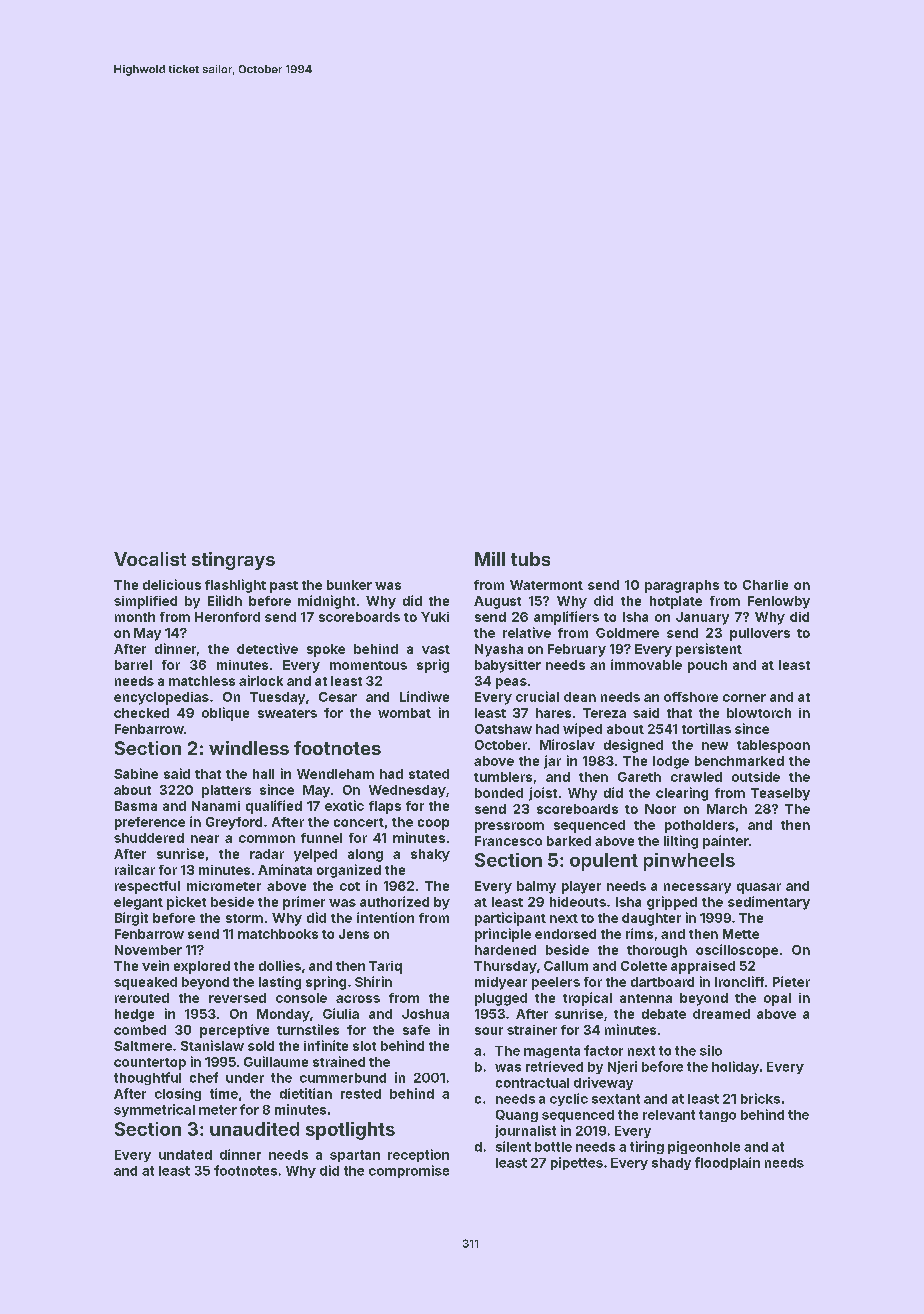 The image size is (924, 1314). Describe the element at coordinates (721, 1014) in the image. I see `dreamed` at that location.
